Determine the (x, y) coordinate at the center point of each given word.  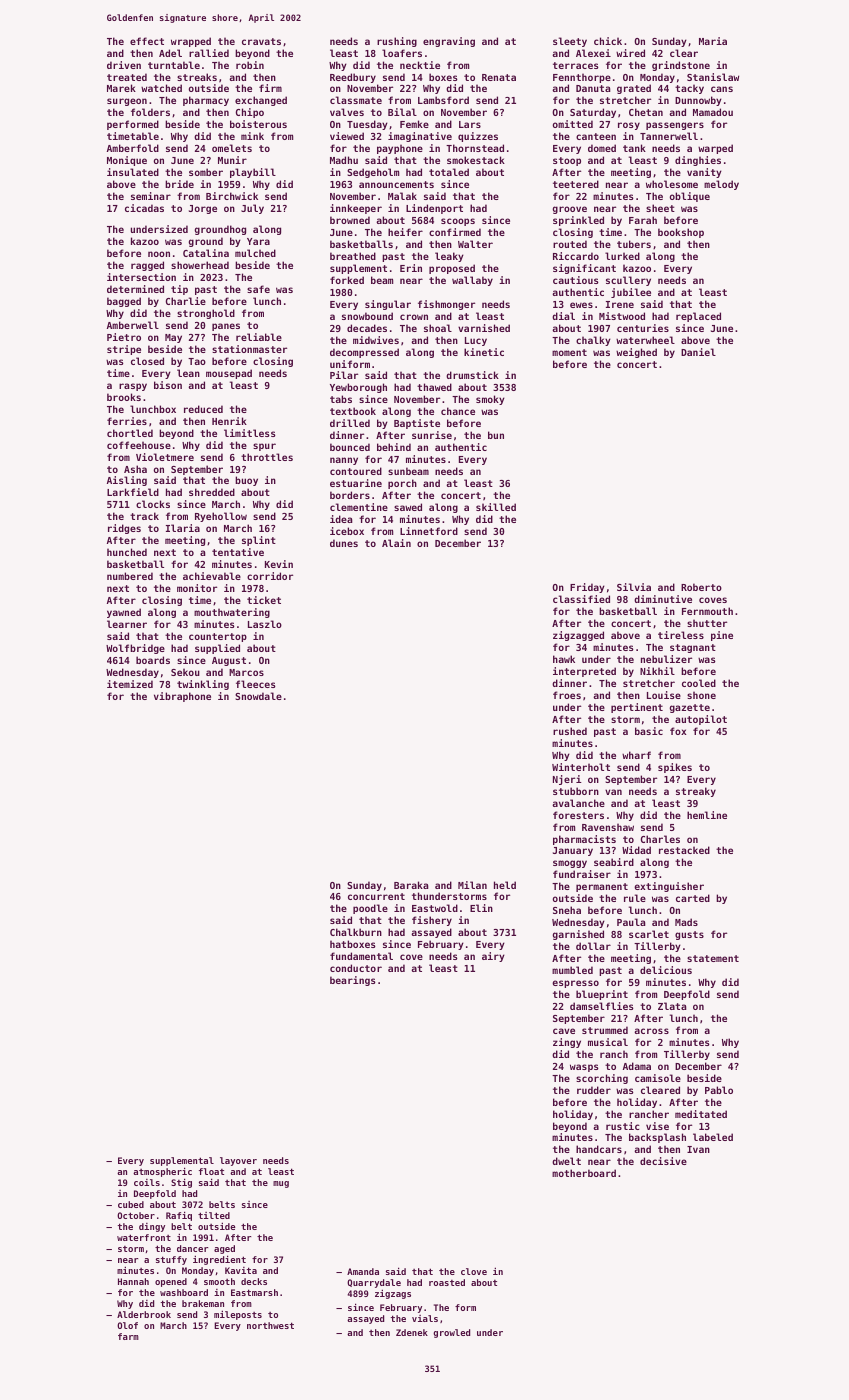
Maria (713, 41)
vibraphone (182, 697)
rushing (397, 42)
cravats (261, 41)
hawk (564, 659)
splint (259, 541)
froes (567, 695)
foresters (578, 815)
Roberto (701, 587)
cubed (131, 1204)
